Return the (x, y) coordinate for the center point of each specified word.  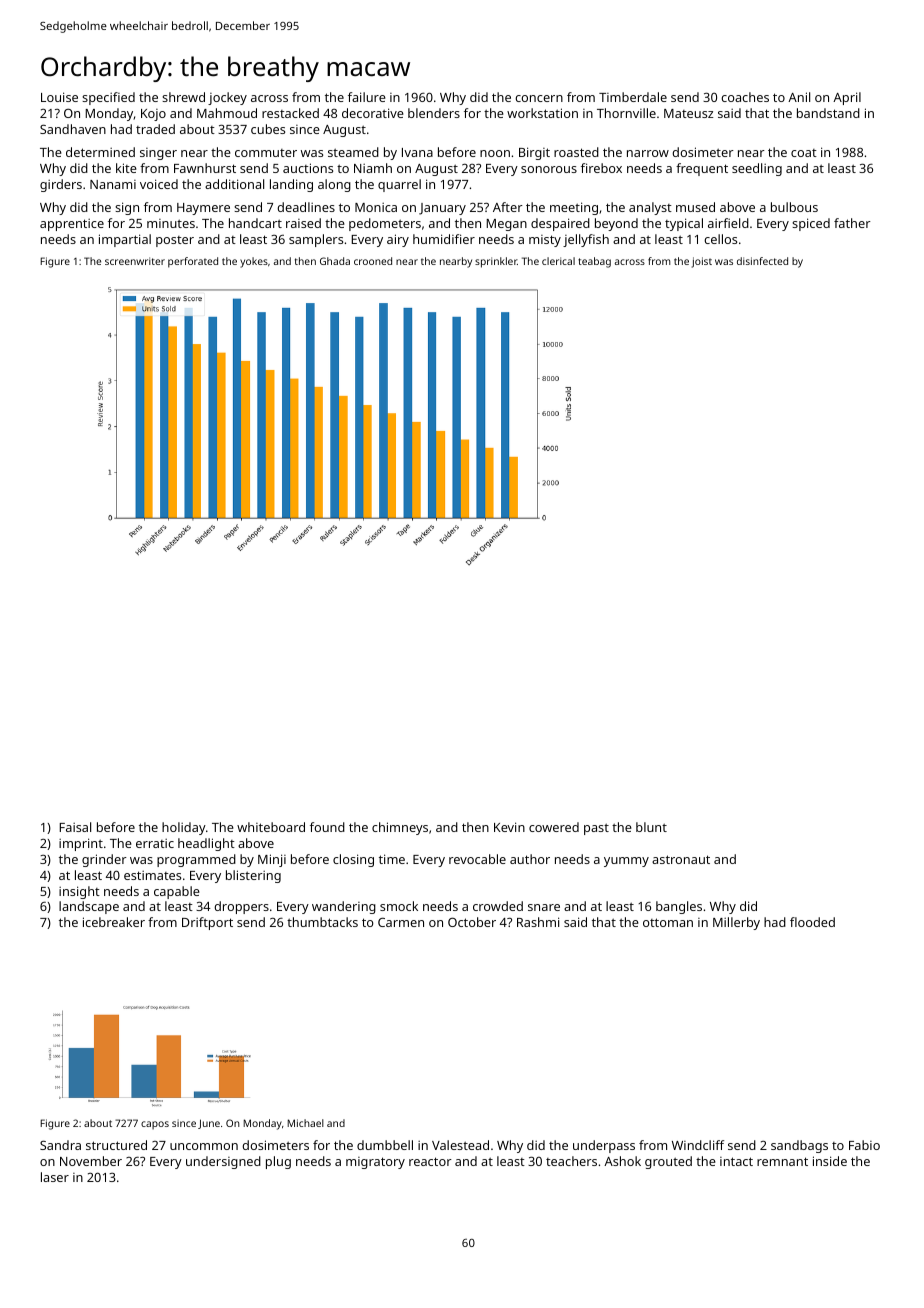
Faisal (75, 827)
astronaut (681, 859)
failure (367, 97)
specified (108, 98)
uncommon (204, 1146)
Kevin (509, 827)
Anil (799, 97)
